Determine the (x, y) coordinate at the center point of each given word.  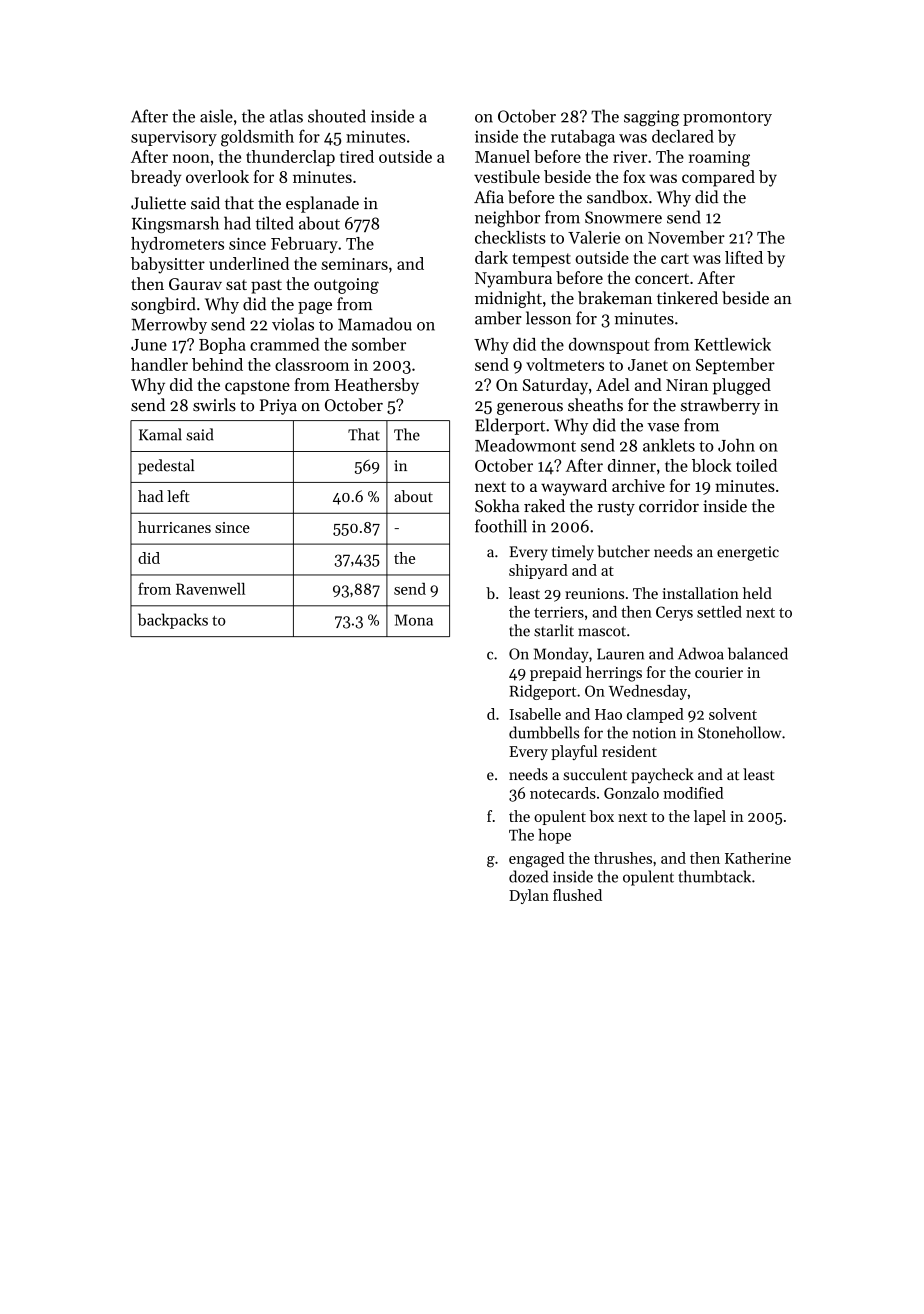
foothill (501, 526)
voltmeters (565, 364)
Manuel (502, 156)
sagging (651, 118)
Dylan (529, 896)
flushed (577, 895)
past (266, 287)
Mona (414, 620)
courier (719, 672)
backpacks (173, 621)
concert (662, 278)
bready (156, 178)
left (178, 496)
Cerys (674, 613)
